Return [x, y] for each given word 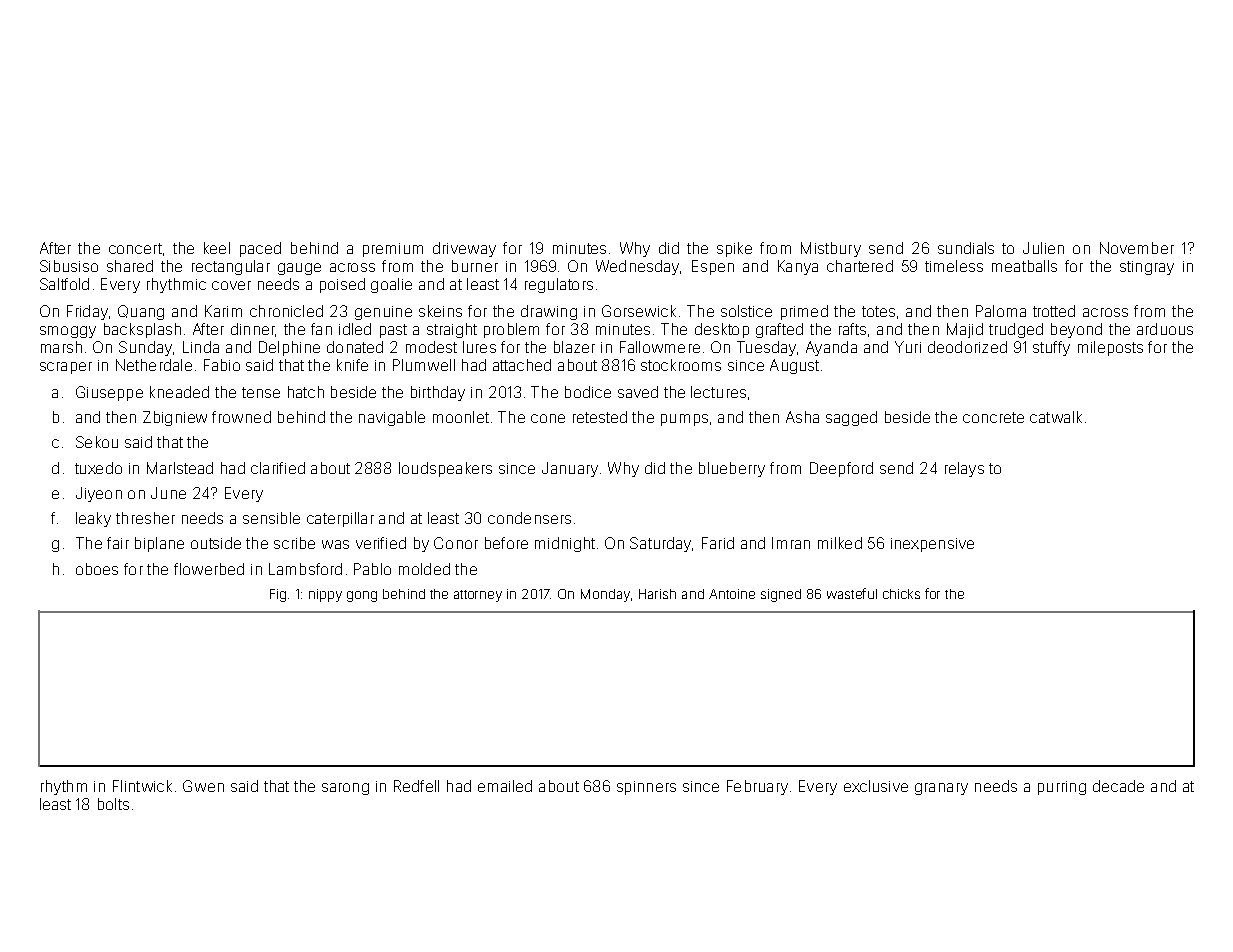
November [1137, 248]
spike [734, 249]
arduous [1165, 329]
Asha [802, 417]
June [168, 493]
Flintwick [142, 786]
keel [217, 248]
